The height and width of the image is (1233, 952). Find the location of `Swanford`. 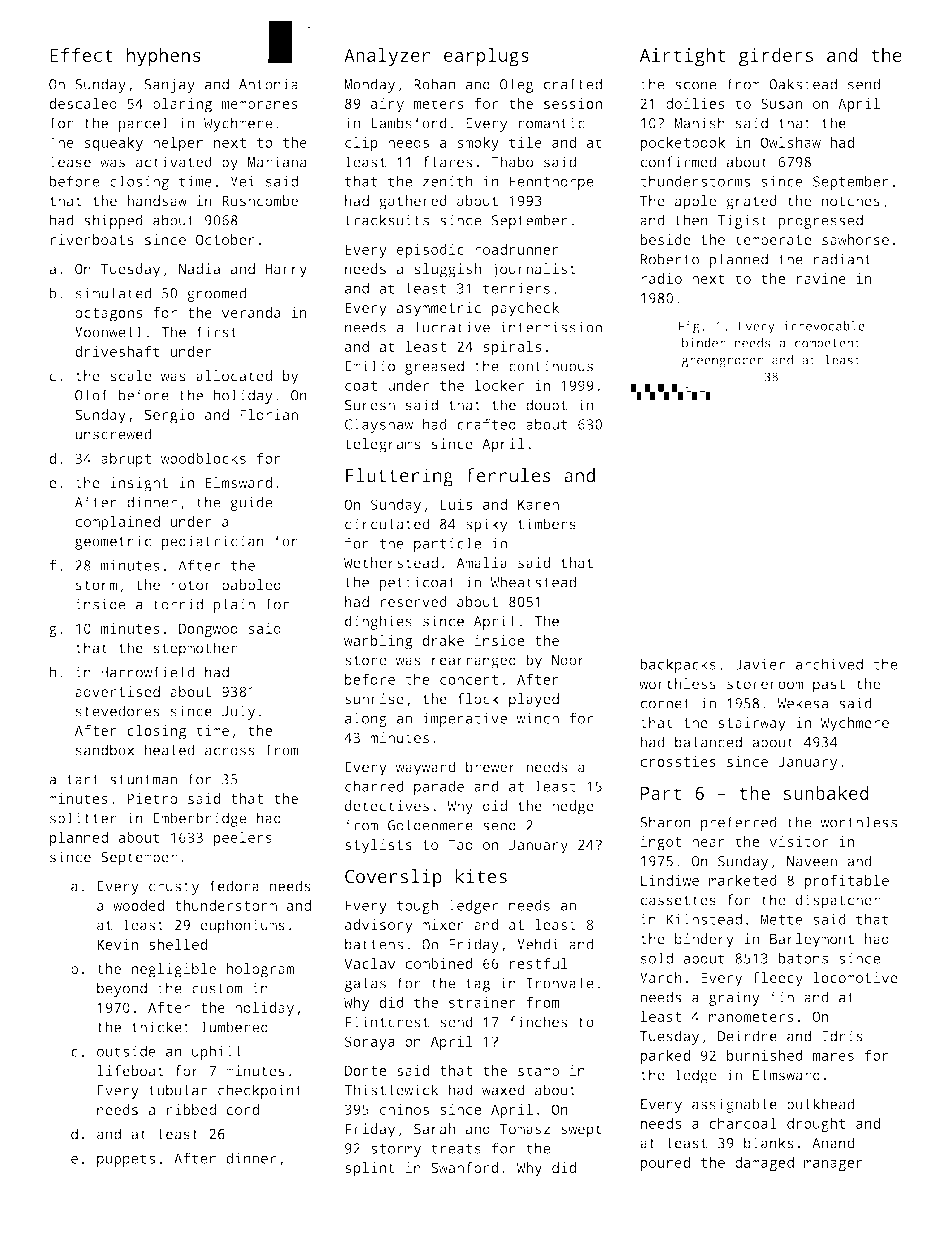

Swanford is located at coordinates (465, 1167).
